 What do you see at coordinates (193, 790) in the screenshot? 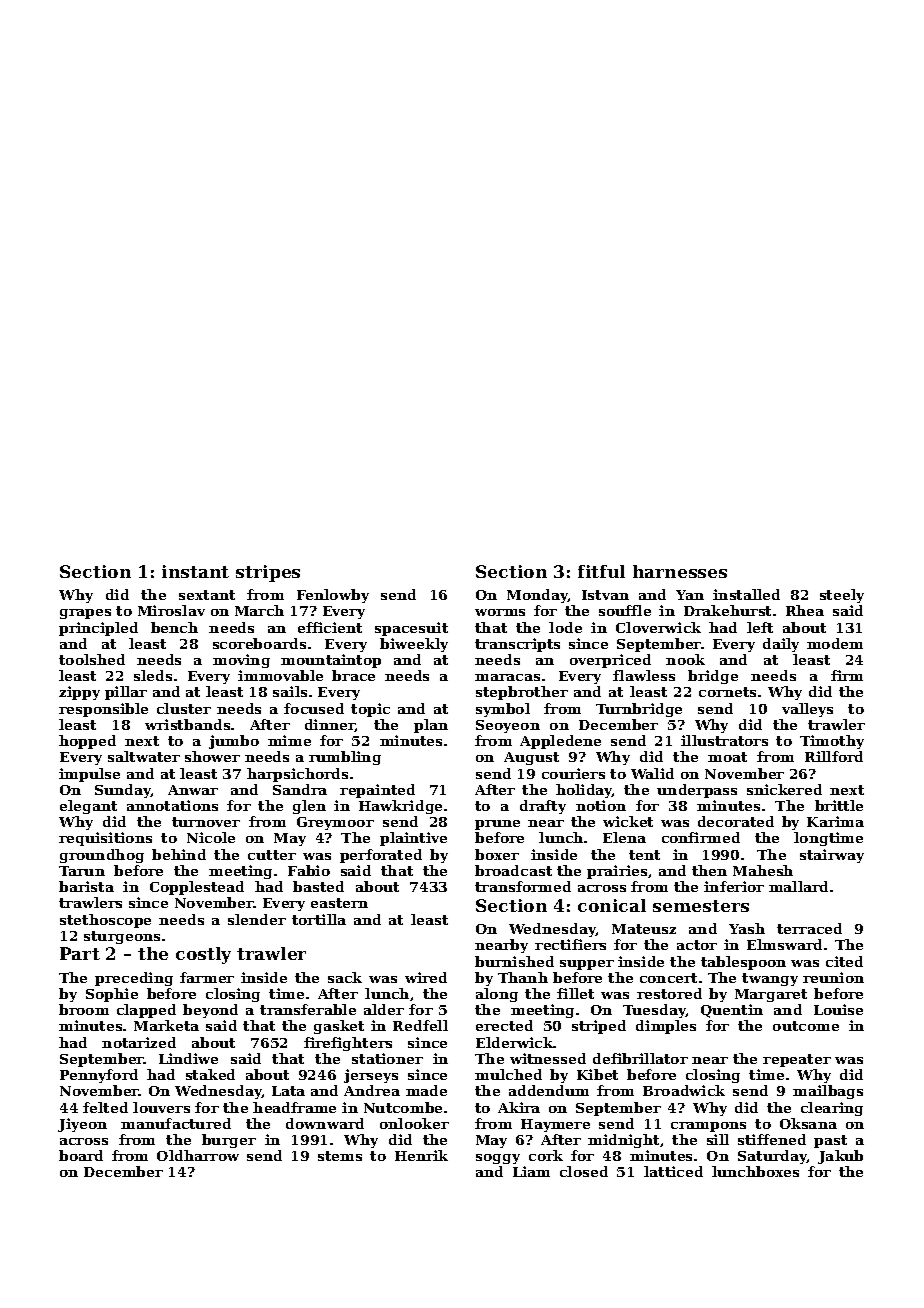
I see `Anwar` at bounding box center [193, 790].
